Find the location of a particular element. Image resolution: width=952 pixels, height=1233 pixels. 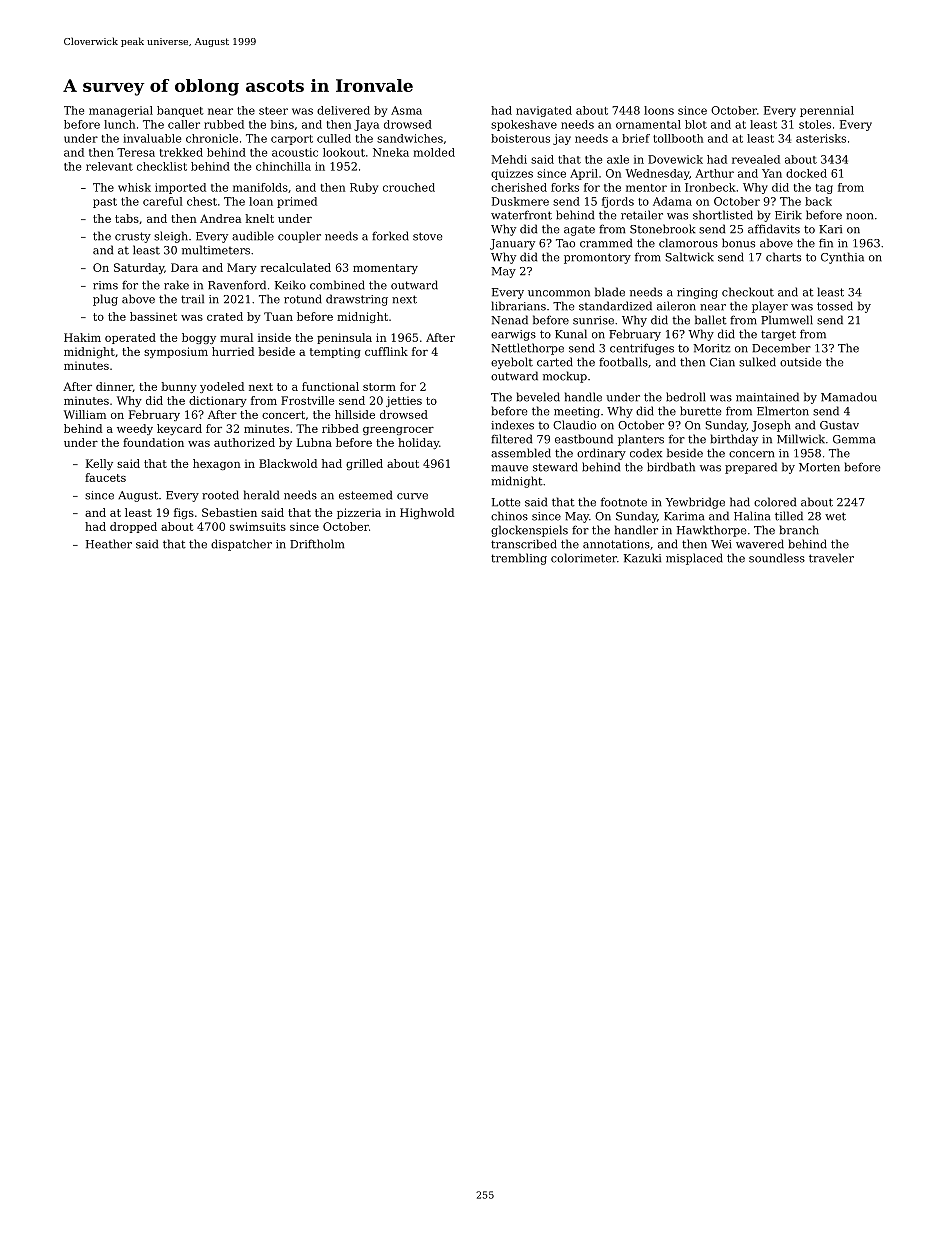

managerial is located at coordinates (121, 111).
